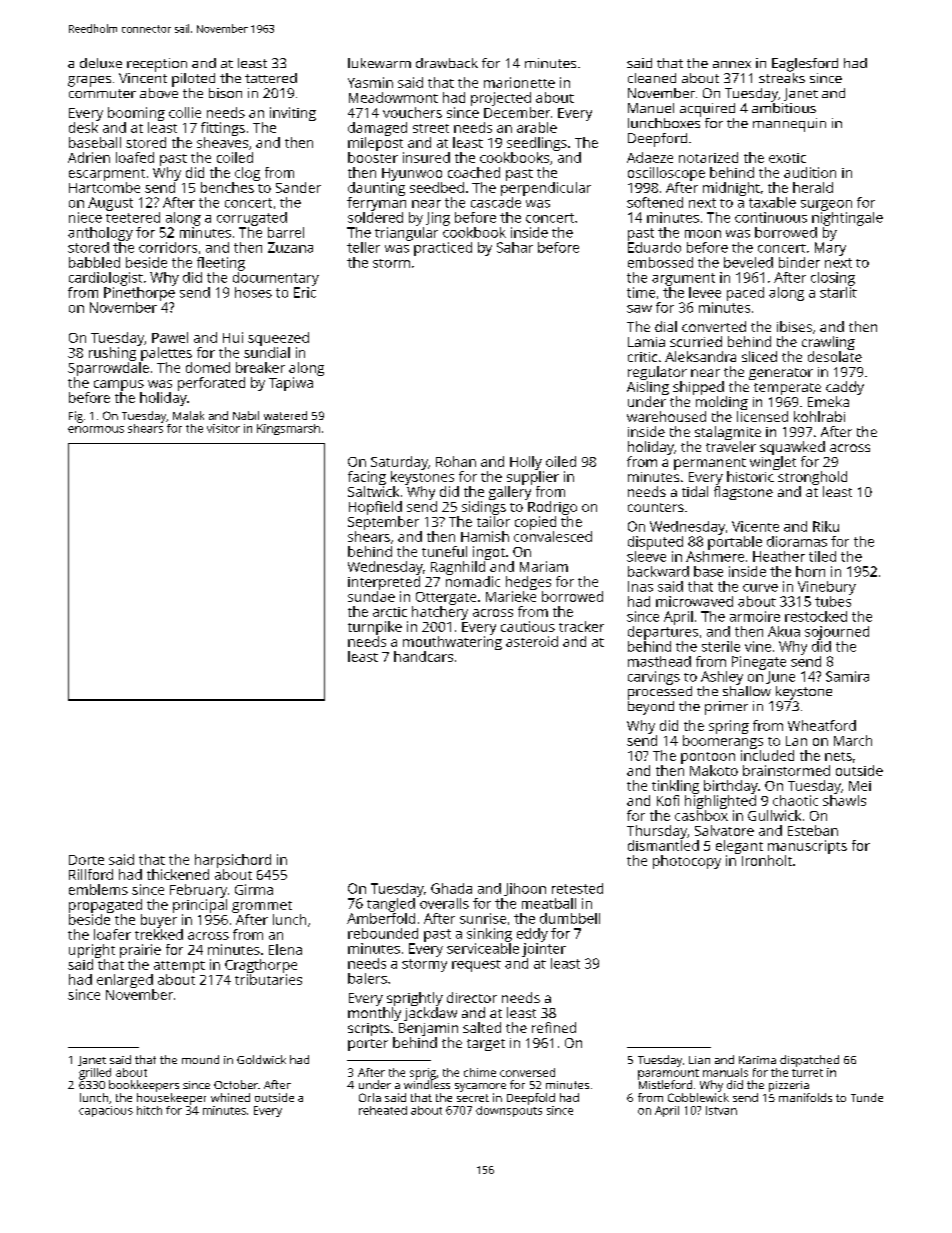 The image size is (952, 1233). I want to click on bookkeepers, so click(144, 1086).
